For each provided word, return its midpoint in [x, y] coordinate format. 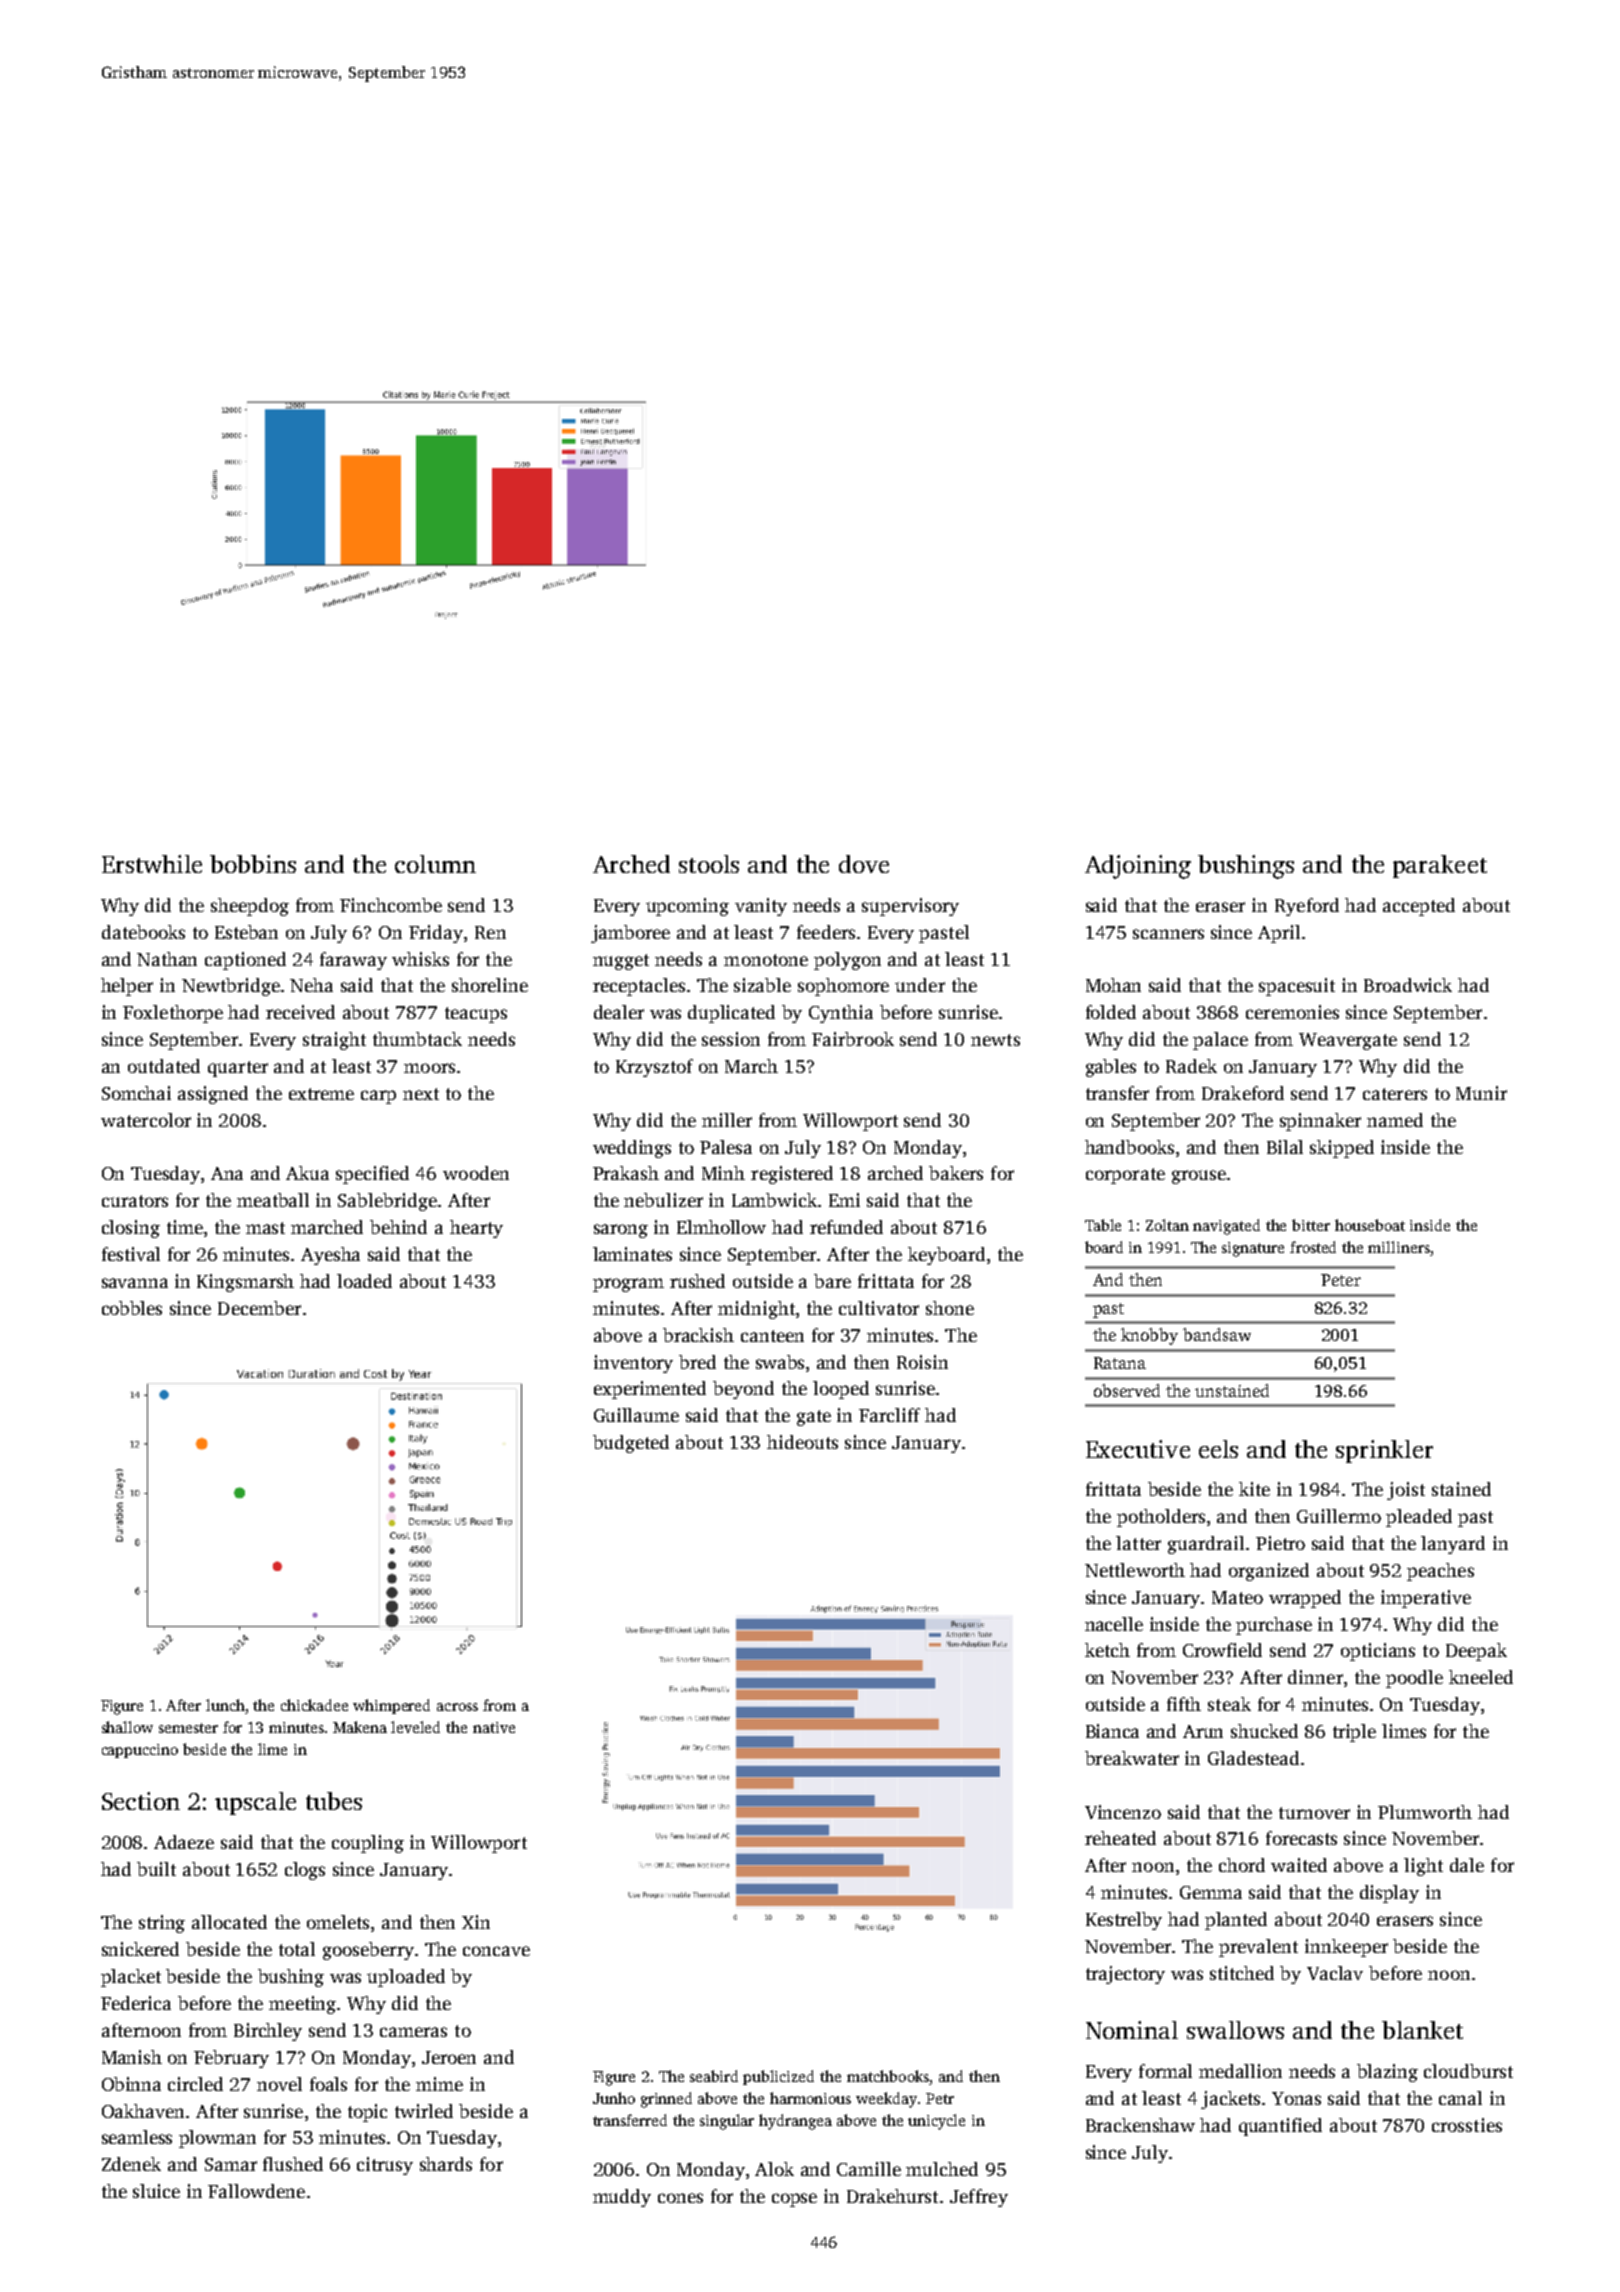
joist [1406, 1491]
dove [864, 864]
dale [1467, 1865]
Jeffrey [979, 2198]
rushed [697, 1281]
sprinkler [1384, 1451]
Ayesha [330, 1256]
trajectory [1125, 1975]
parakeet [1440, 866]
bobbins [253, 864]
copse [794, 2200]
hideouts [802, 1442]
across [457, 1707]
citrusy [385, 2166]
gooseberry [368, 1951]
